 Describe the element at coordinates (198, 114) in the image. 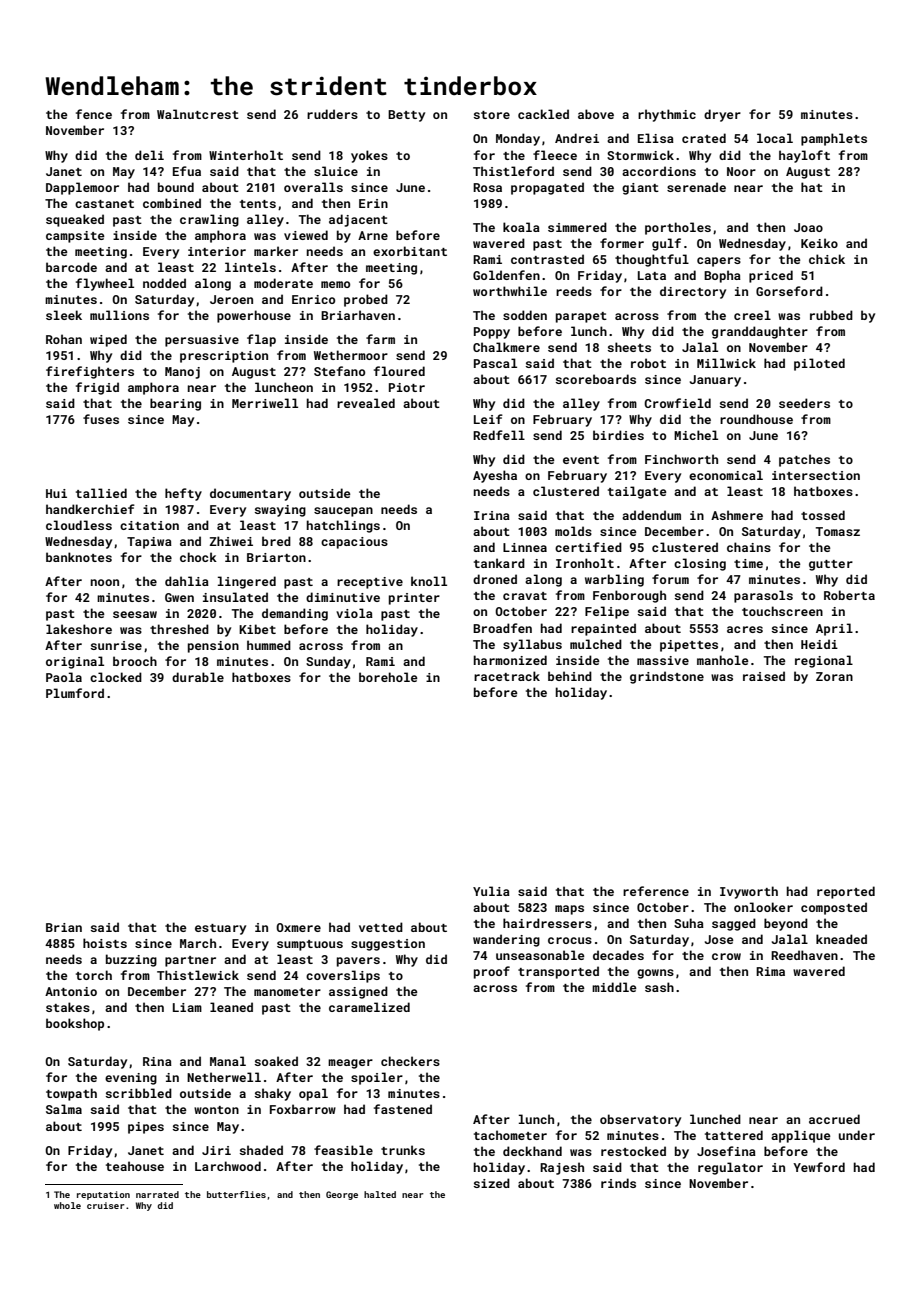

I see `Walnutcrest` at that location.
